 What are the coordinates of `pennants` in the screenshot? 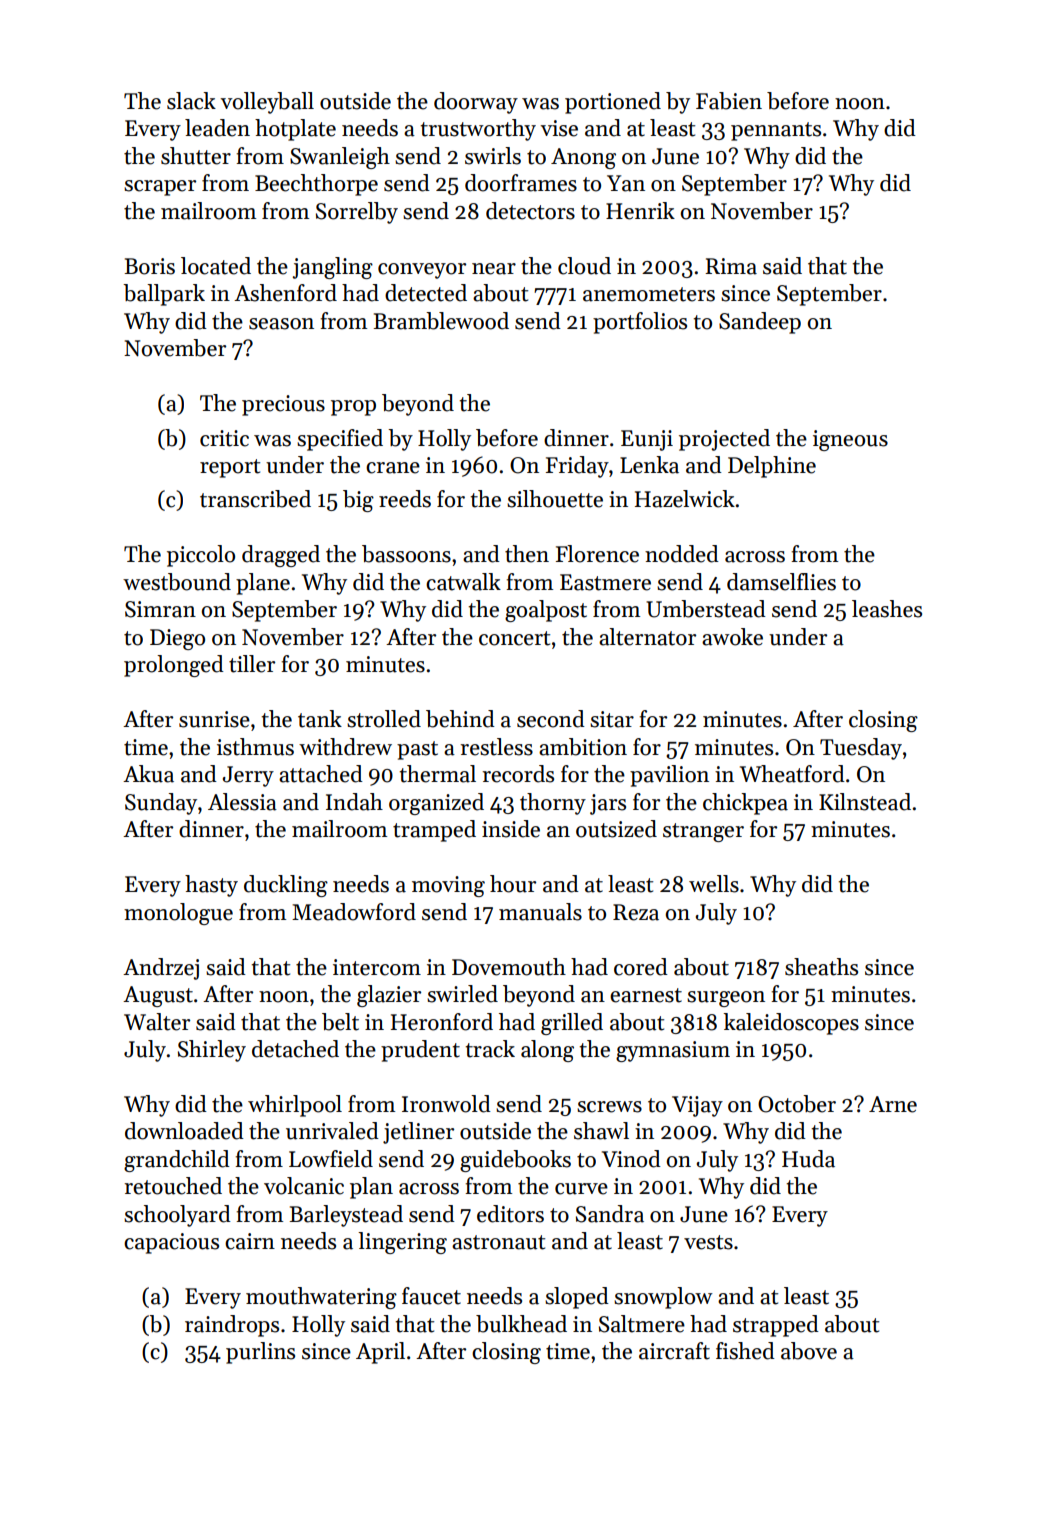 It's located at (776, 131).
